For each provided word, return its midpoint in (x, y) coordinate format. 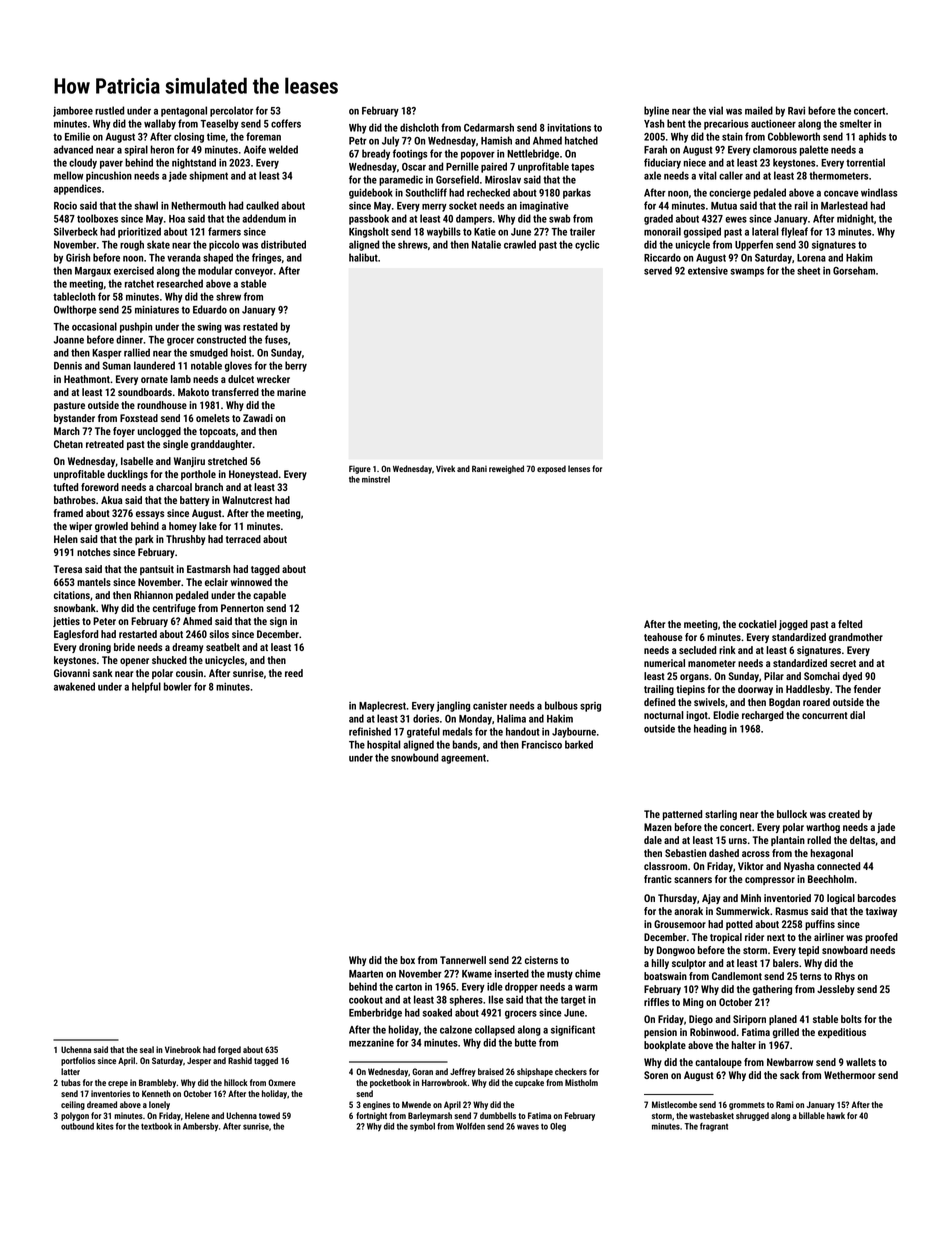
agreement (463, 759)
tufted (65, 487)
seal (147, 1049)
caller (731, 175)
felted (850, 624)
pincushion (109, 176)
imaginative (544, 207)
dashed (724, 853)
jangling (453, 706)
